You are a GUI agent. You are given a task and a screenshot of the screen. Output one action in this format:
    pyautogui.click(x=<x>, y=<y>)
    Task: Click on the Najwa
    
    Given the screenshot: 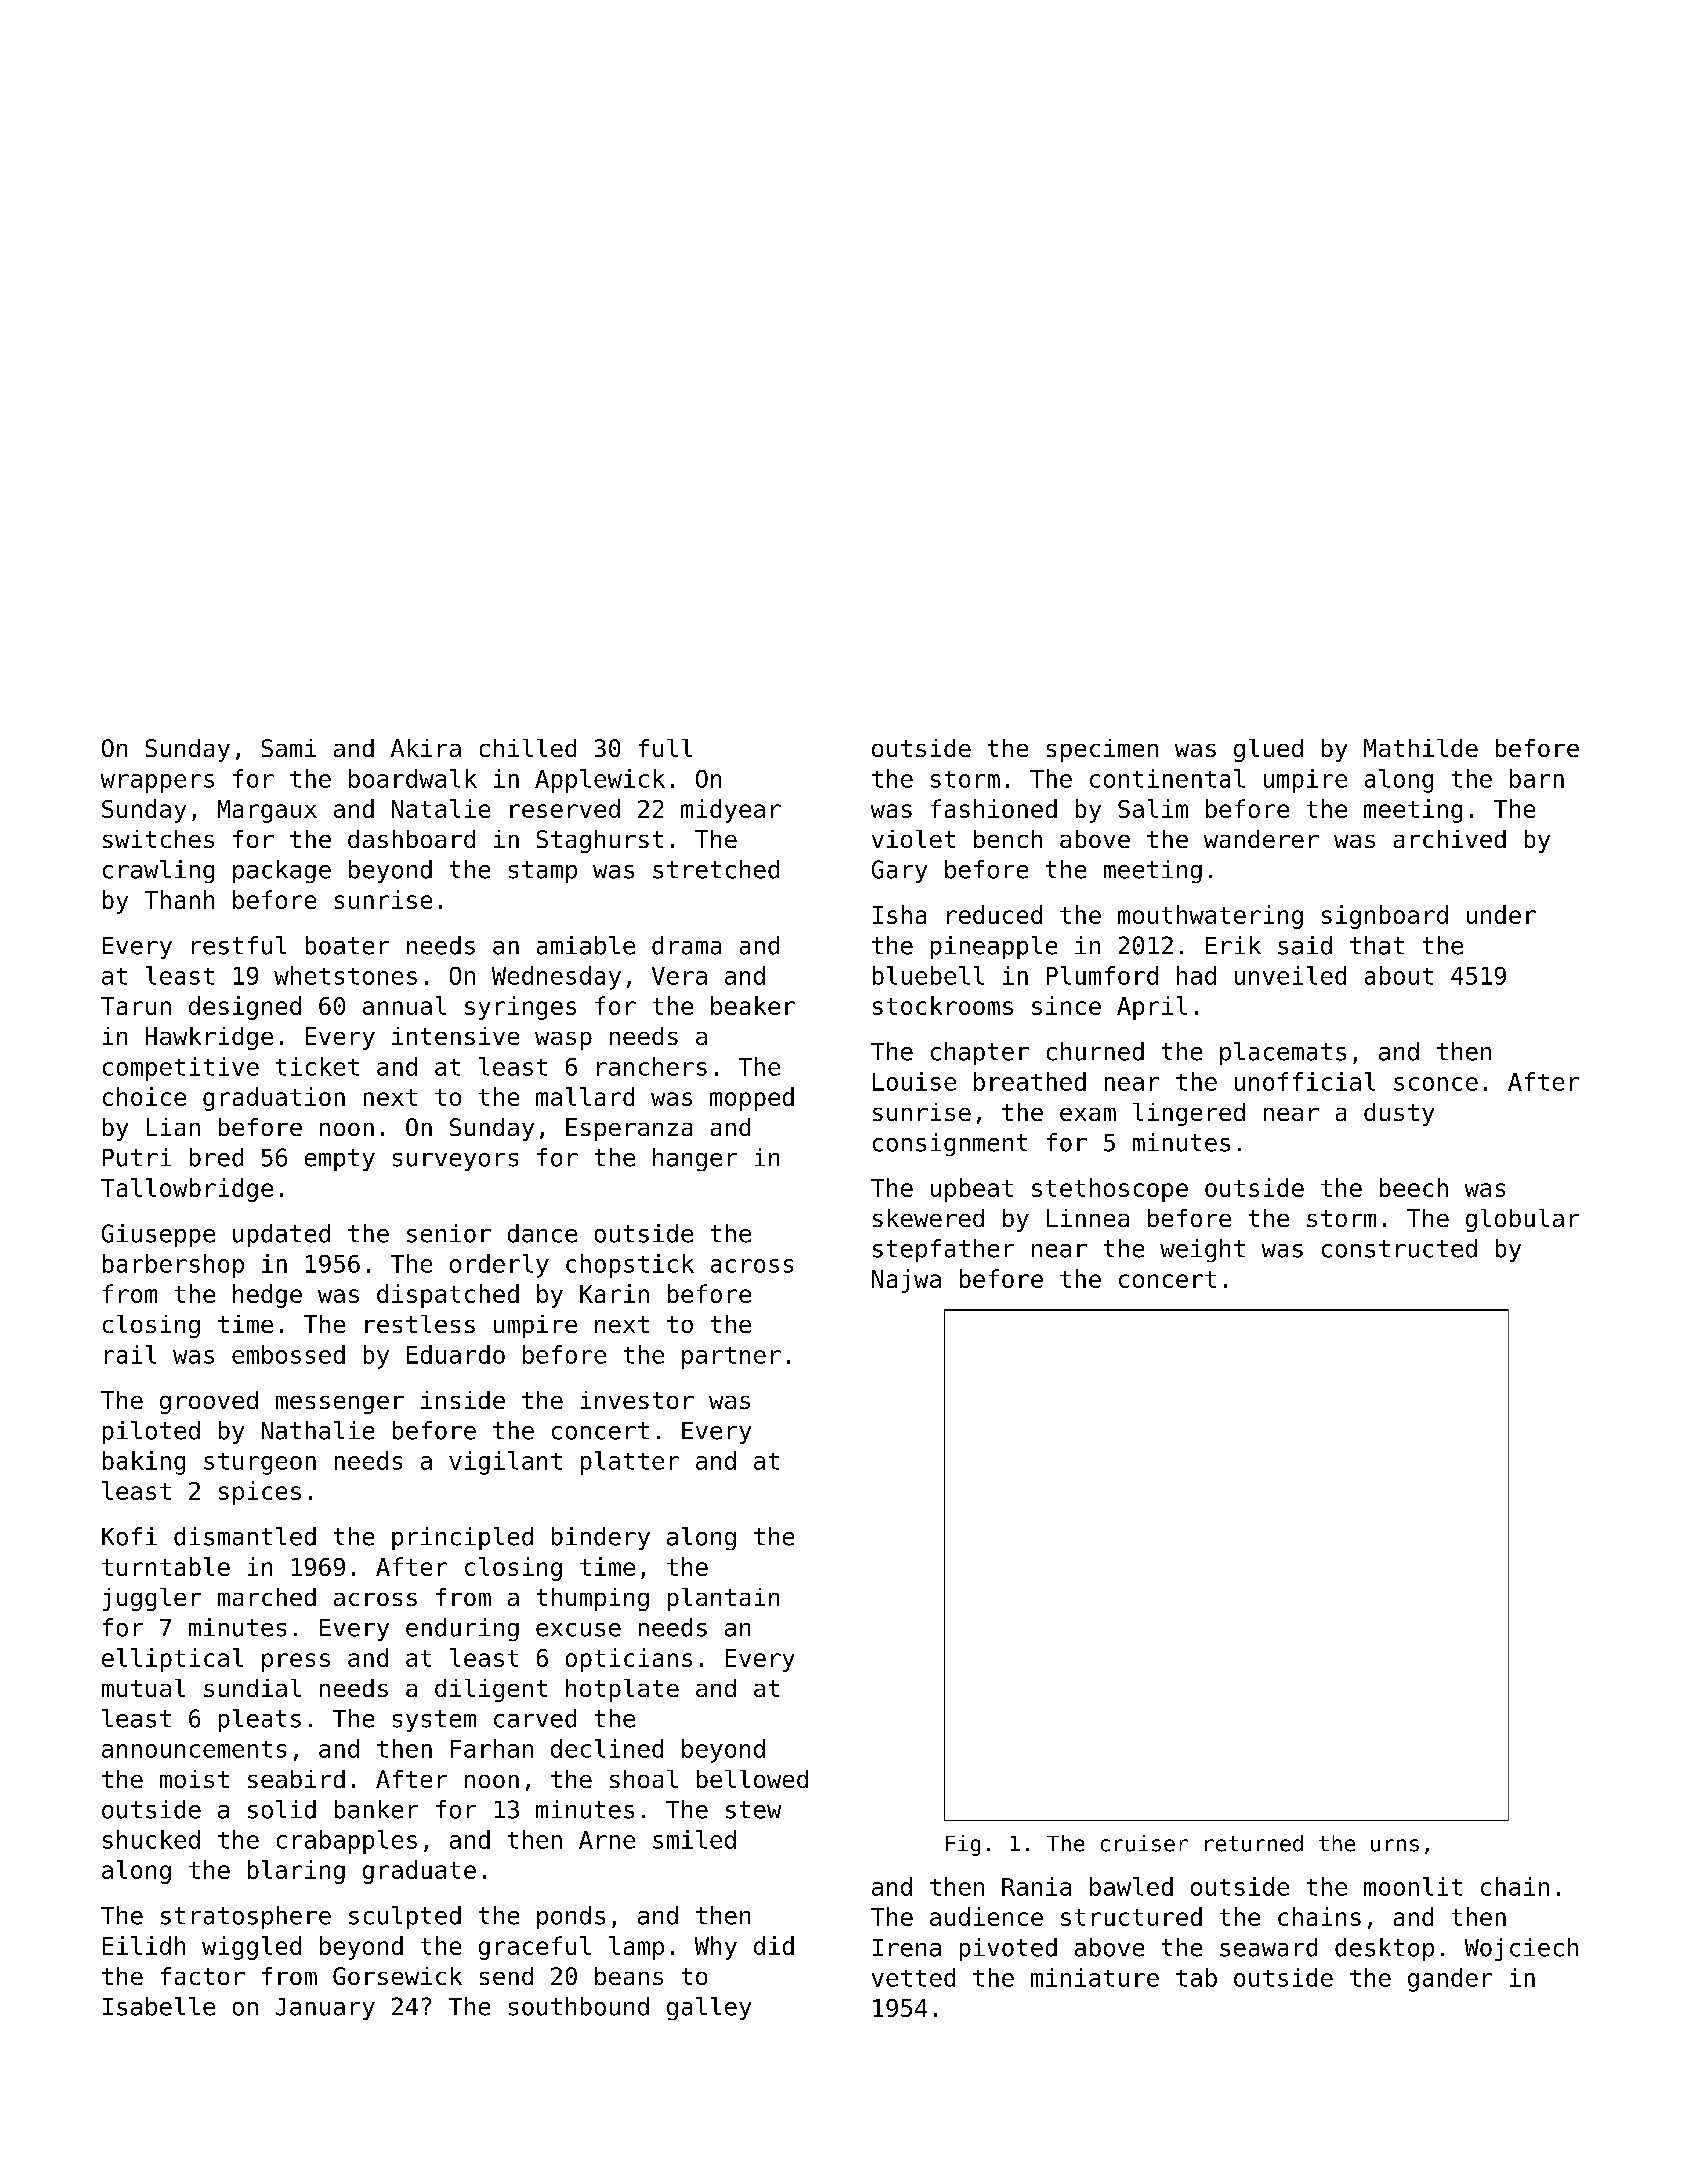 What is the action you would take?
    pyautogui.click(x=906, y=1281)
